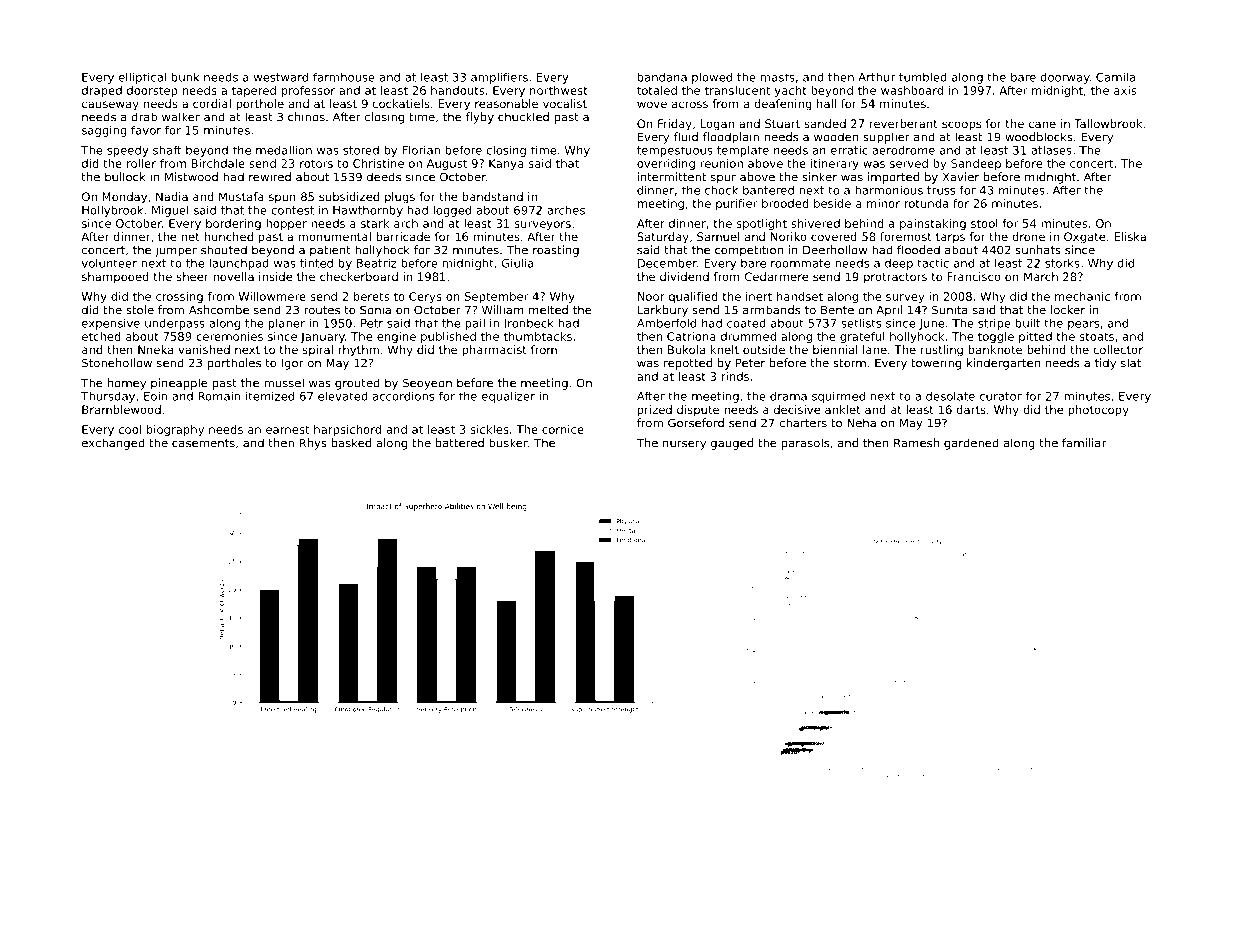 This image has height=952, width=1233. What do you see at coordinates (185, 77) in the image?
I see `bunk` at bounding box center [185, 77].
